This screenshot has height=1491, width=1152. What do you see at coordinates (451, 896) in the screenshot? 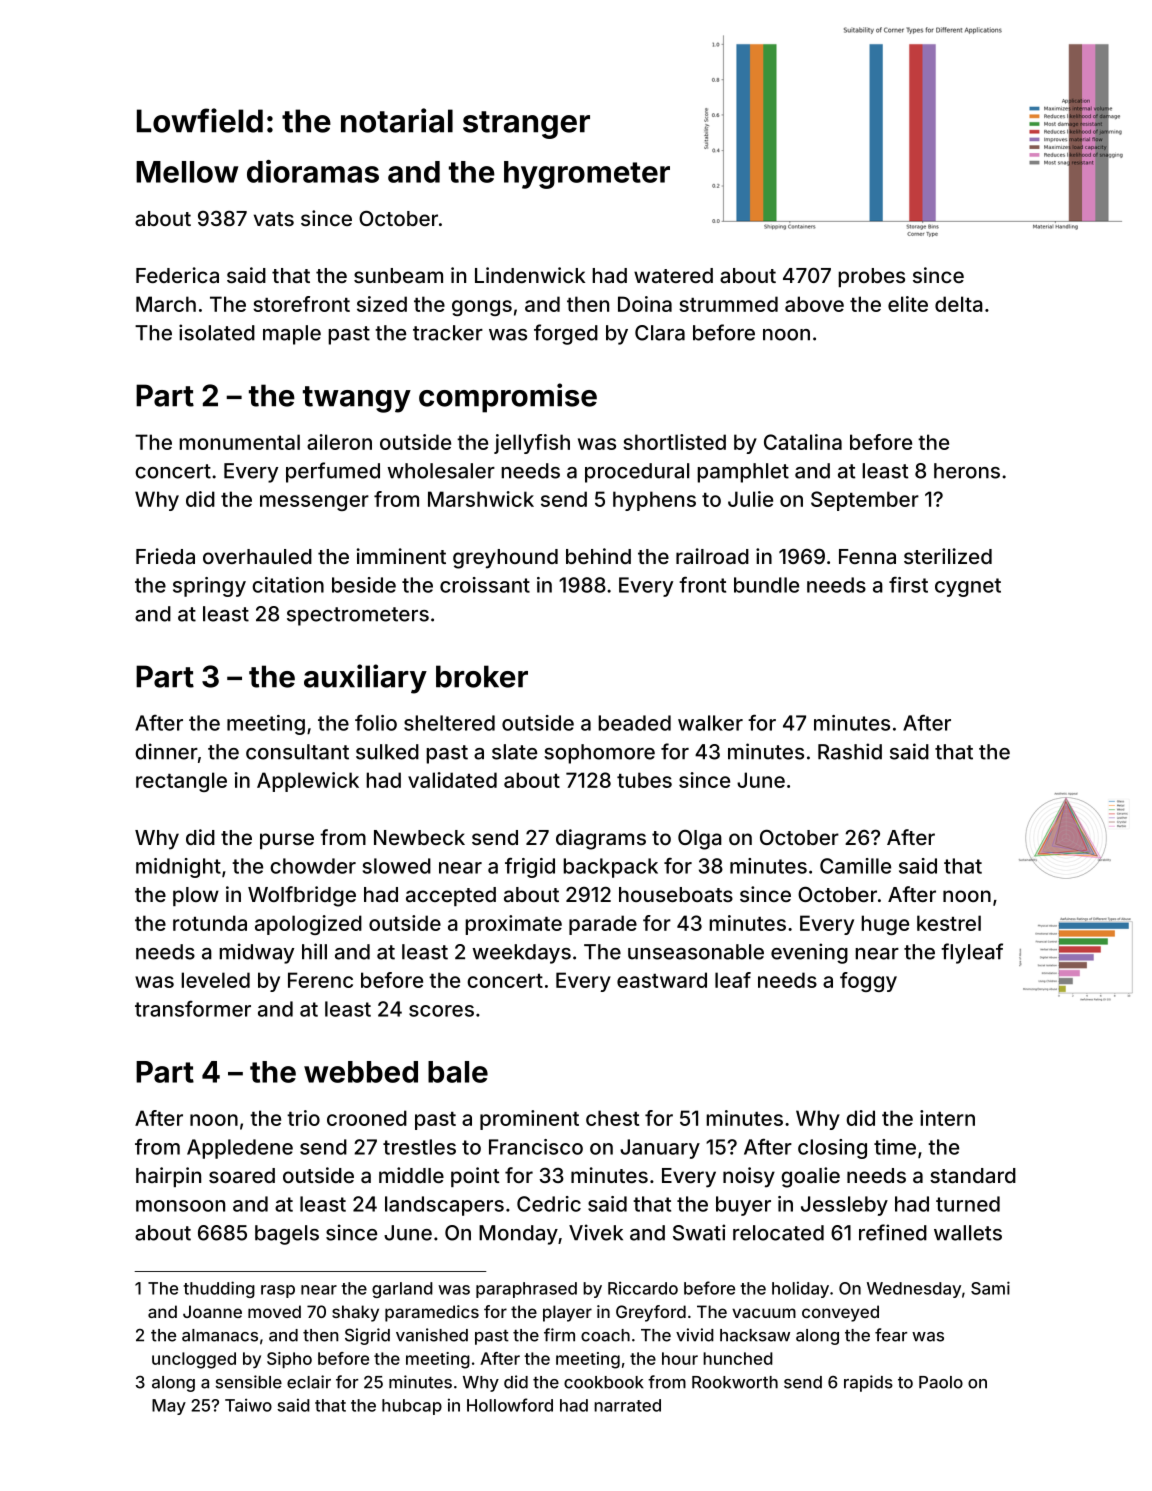
I see `accepted` at bounding box center [451, 896].
